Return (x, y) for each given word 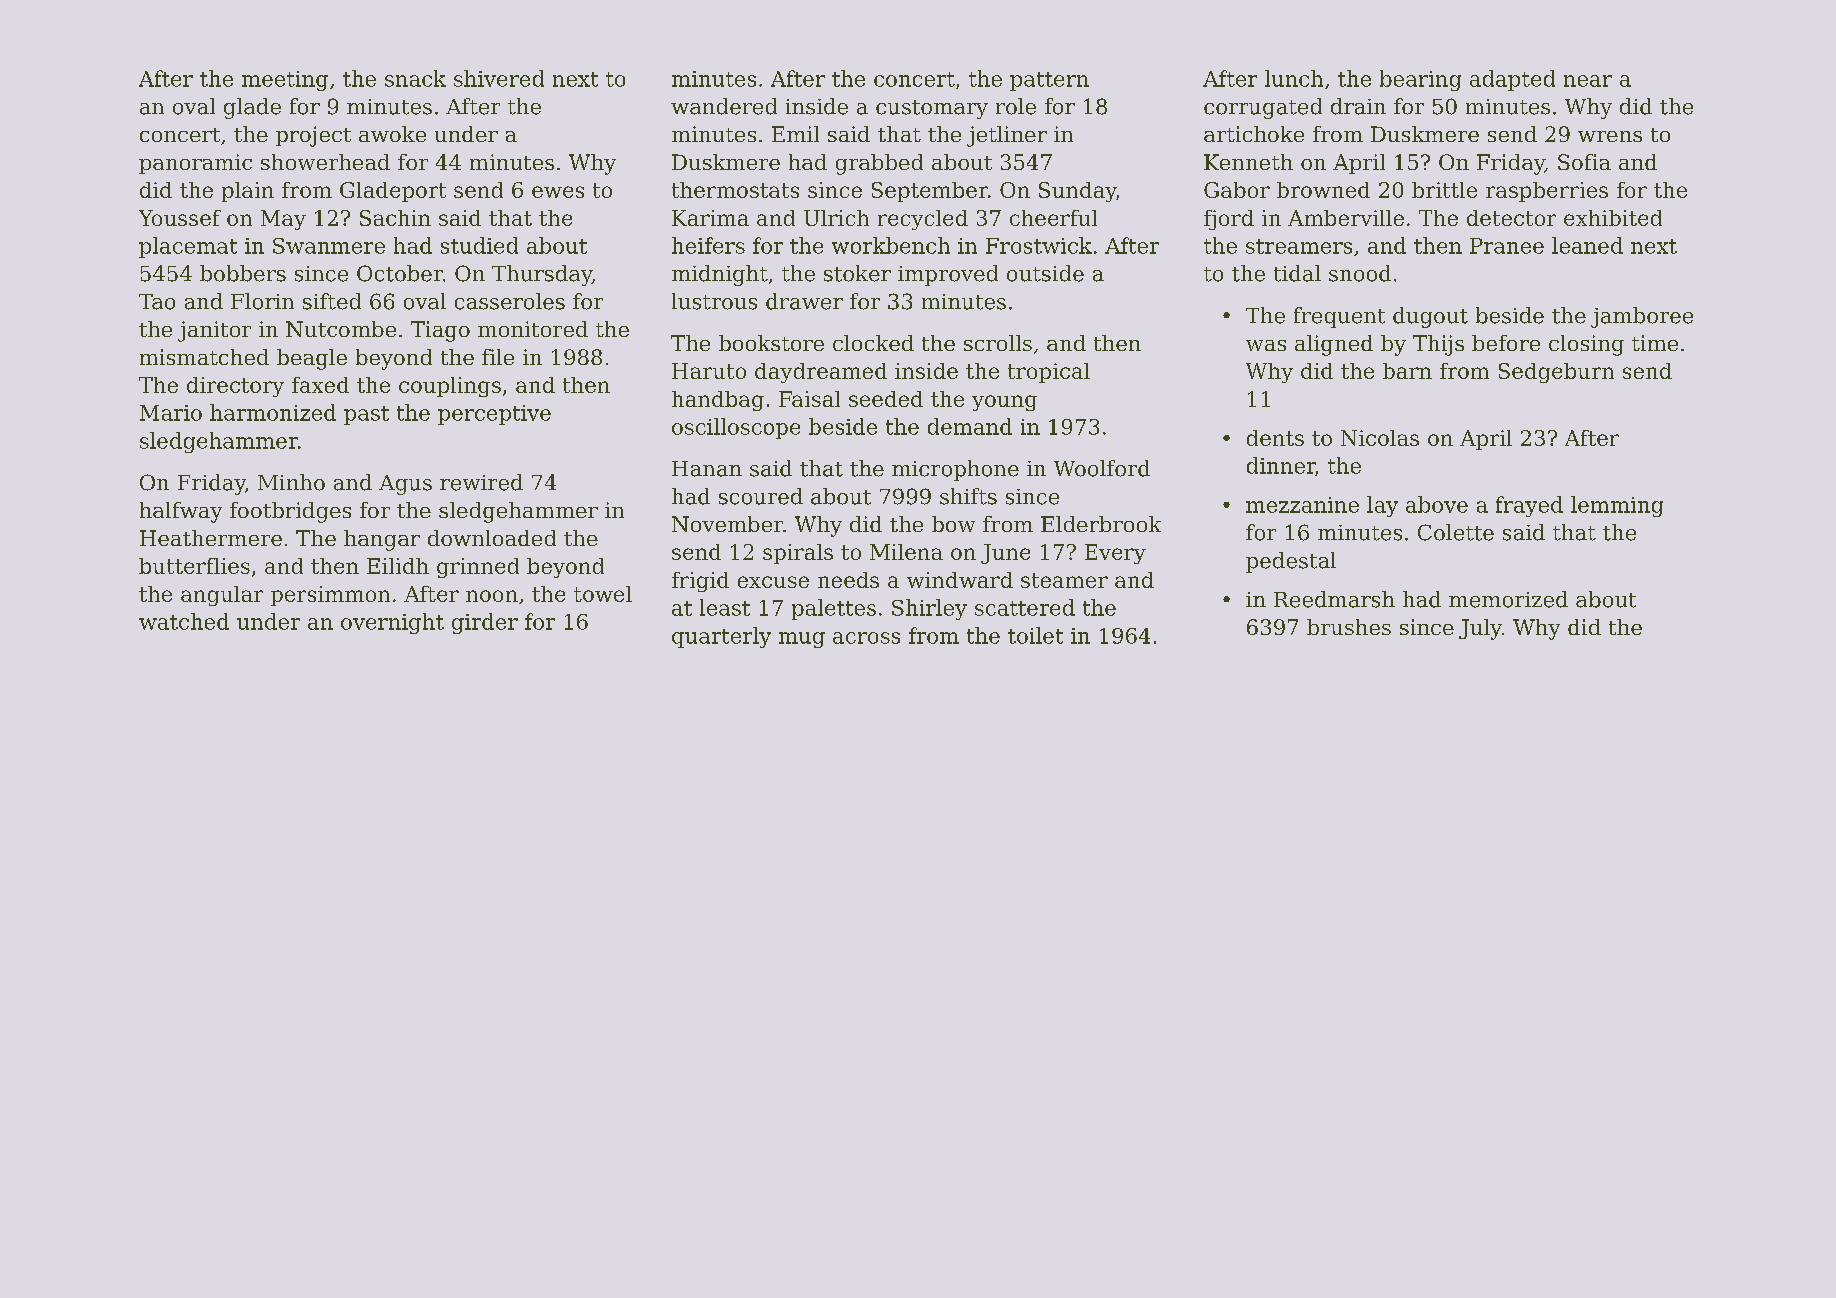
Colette (1456, 532)
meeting (285, 81)
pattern (1049, 81)
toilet (1035, 635)
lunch (1294, 78)
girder (485, 623)
